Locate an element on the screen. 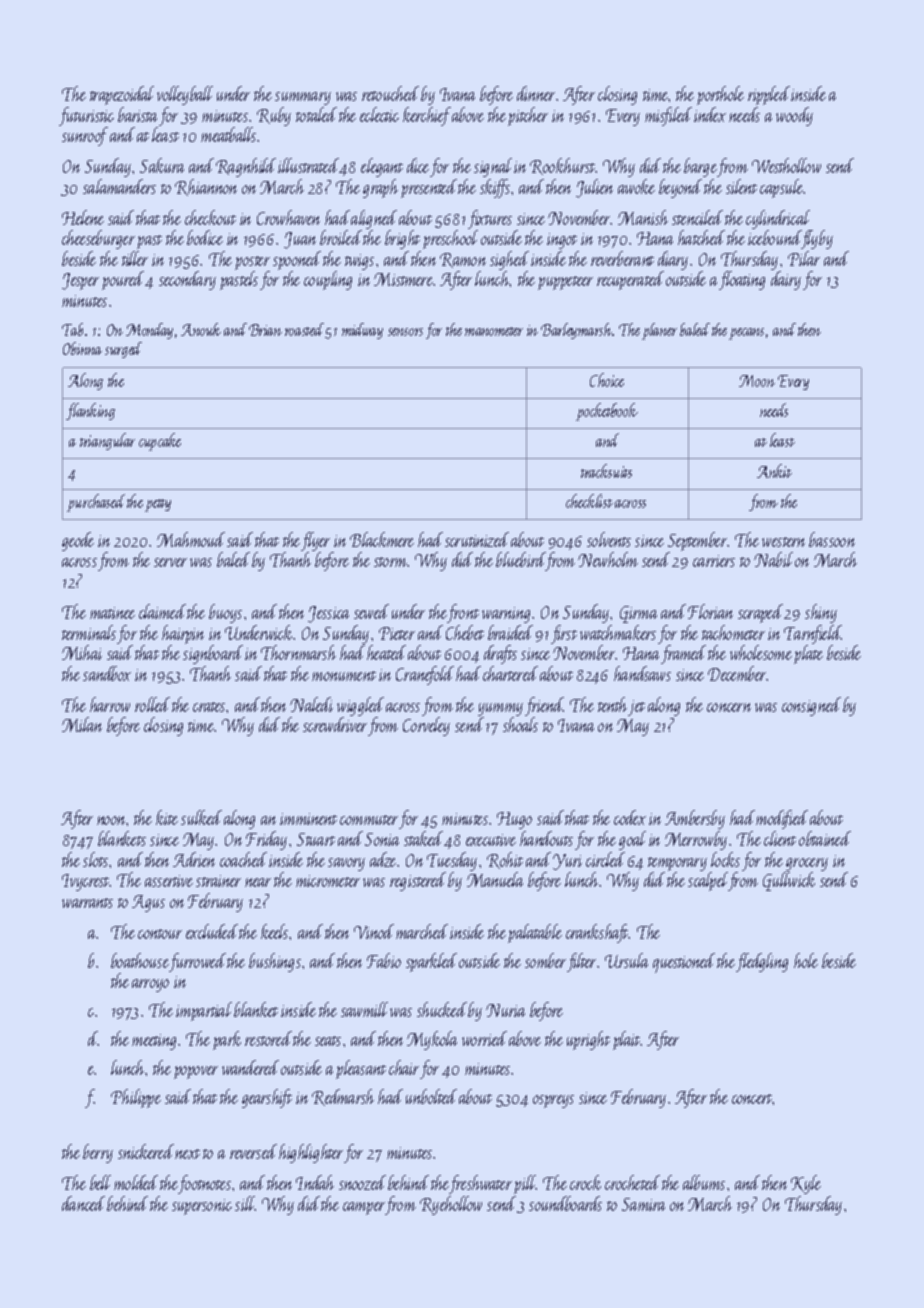 The height and width of the screenshot is (1308, 924). meeting is located at coordinates (154, 1042).
